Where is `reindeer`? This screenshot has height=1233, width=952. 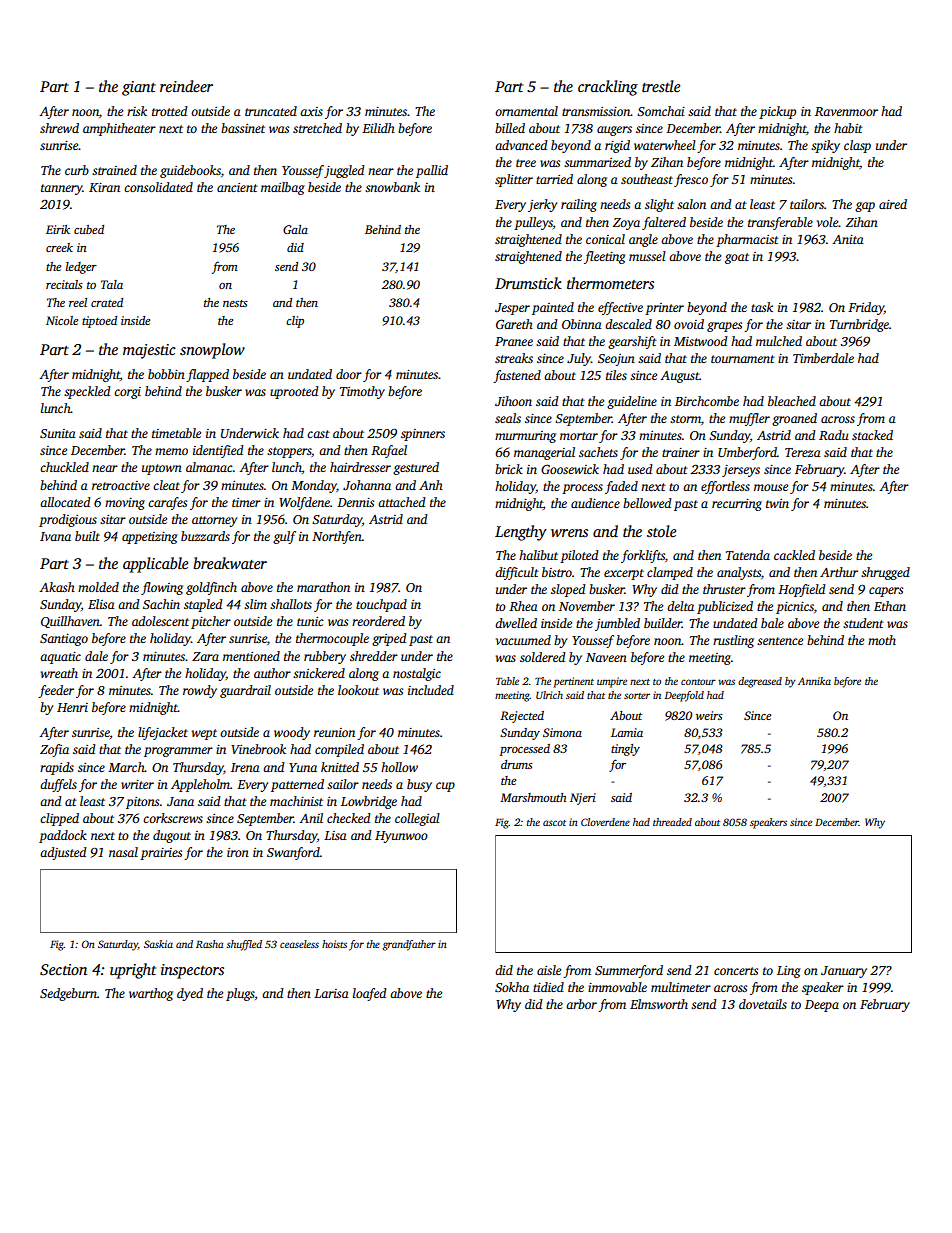 reindeer is located at coordinates (186, 86).
